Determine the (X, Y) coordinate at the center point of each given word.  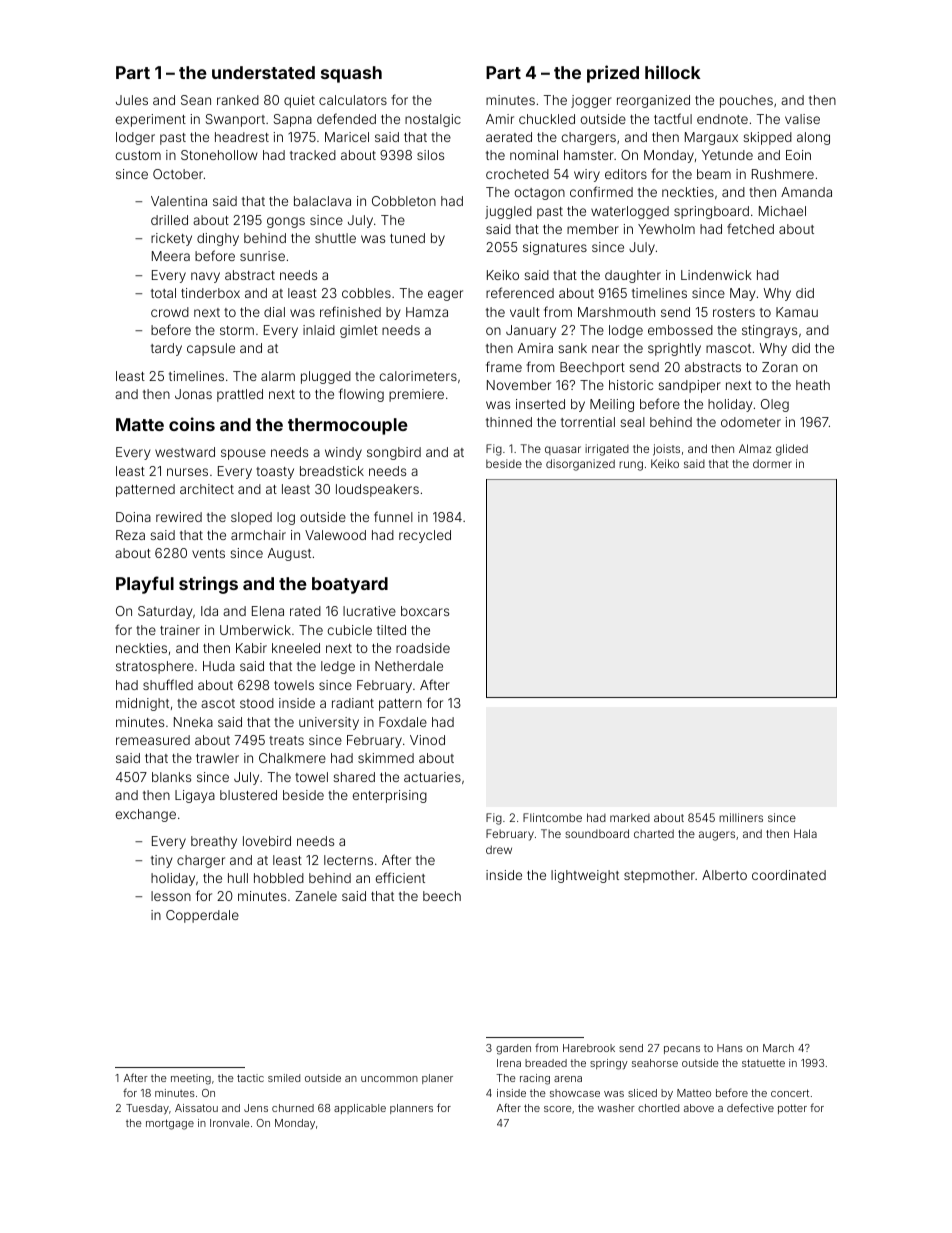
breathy (214, 842)
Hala (805, 833)
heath (813, 385)
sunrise (262, 256)
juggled (508, 212)
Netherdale (409, 666)
